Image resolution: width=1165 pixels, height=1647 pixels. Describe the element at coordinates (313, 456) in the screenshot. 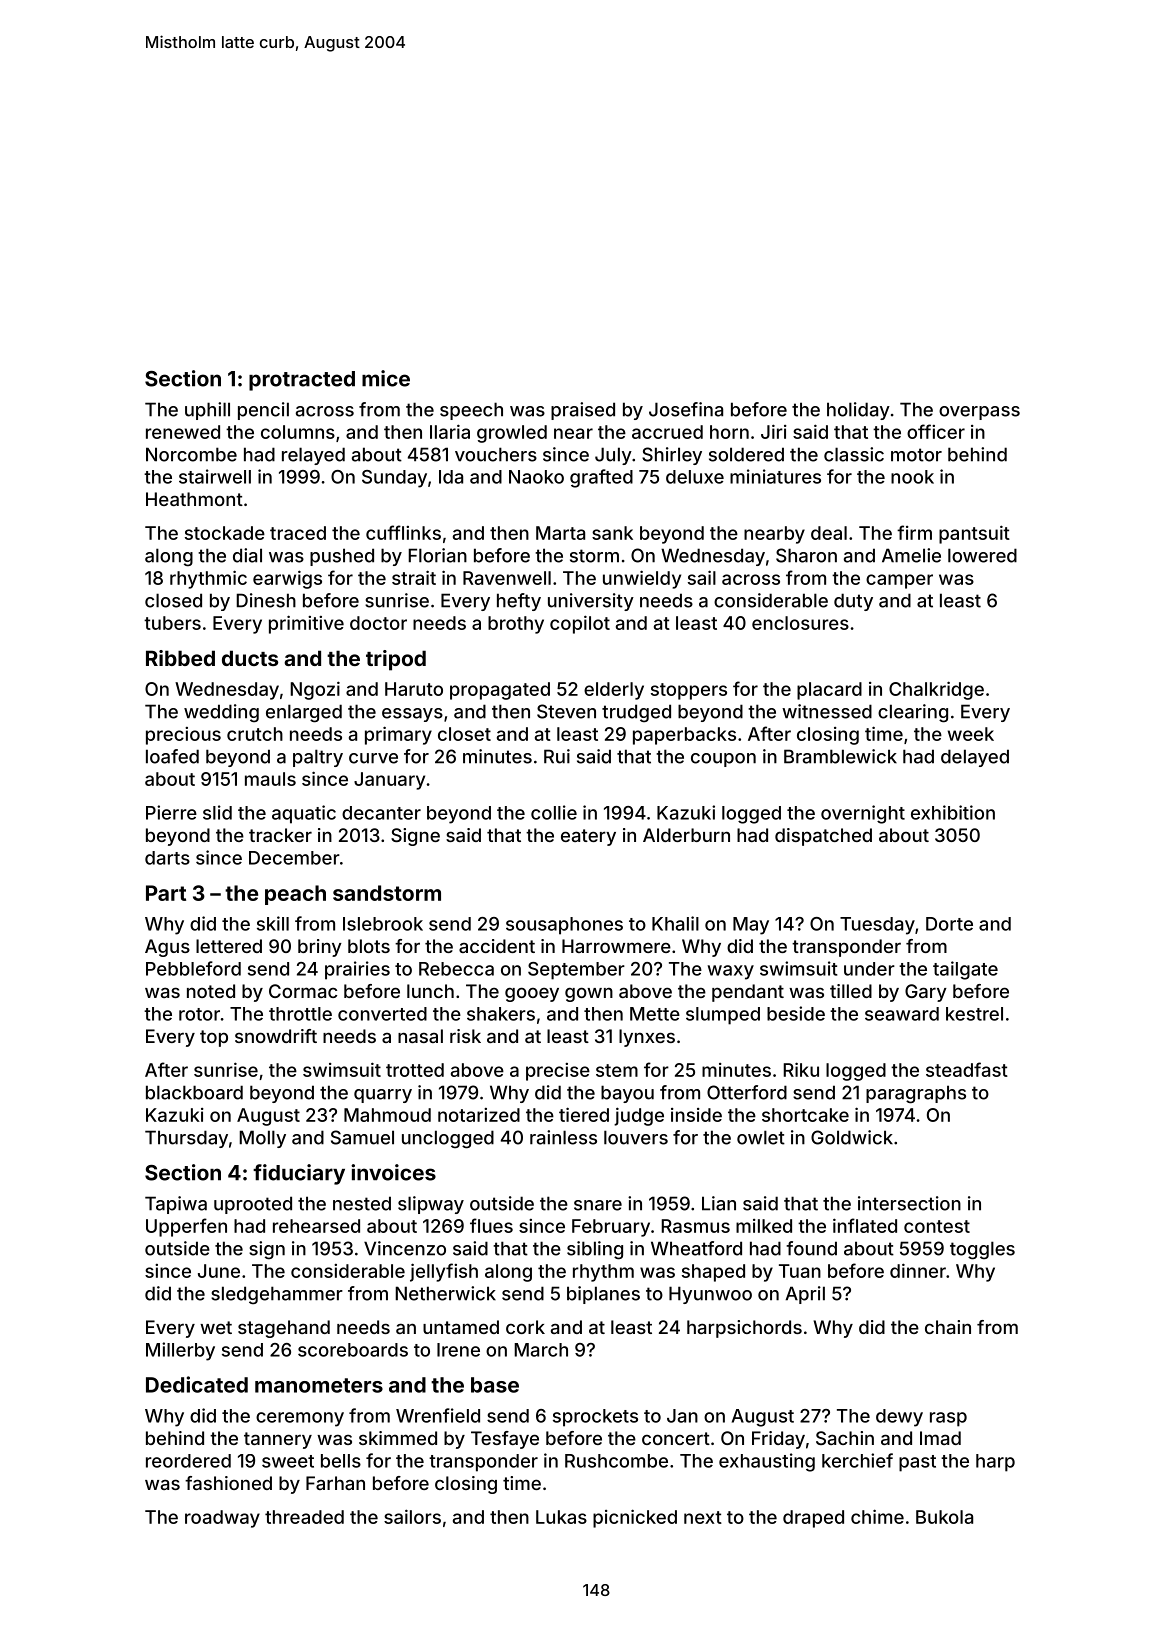

I see `relayed` at that location.
